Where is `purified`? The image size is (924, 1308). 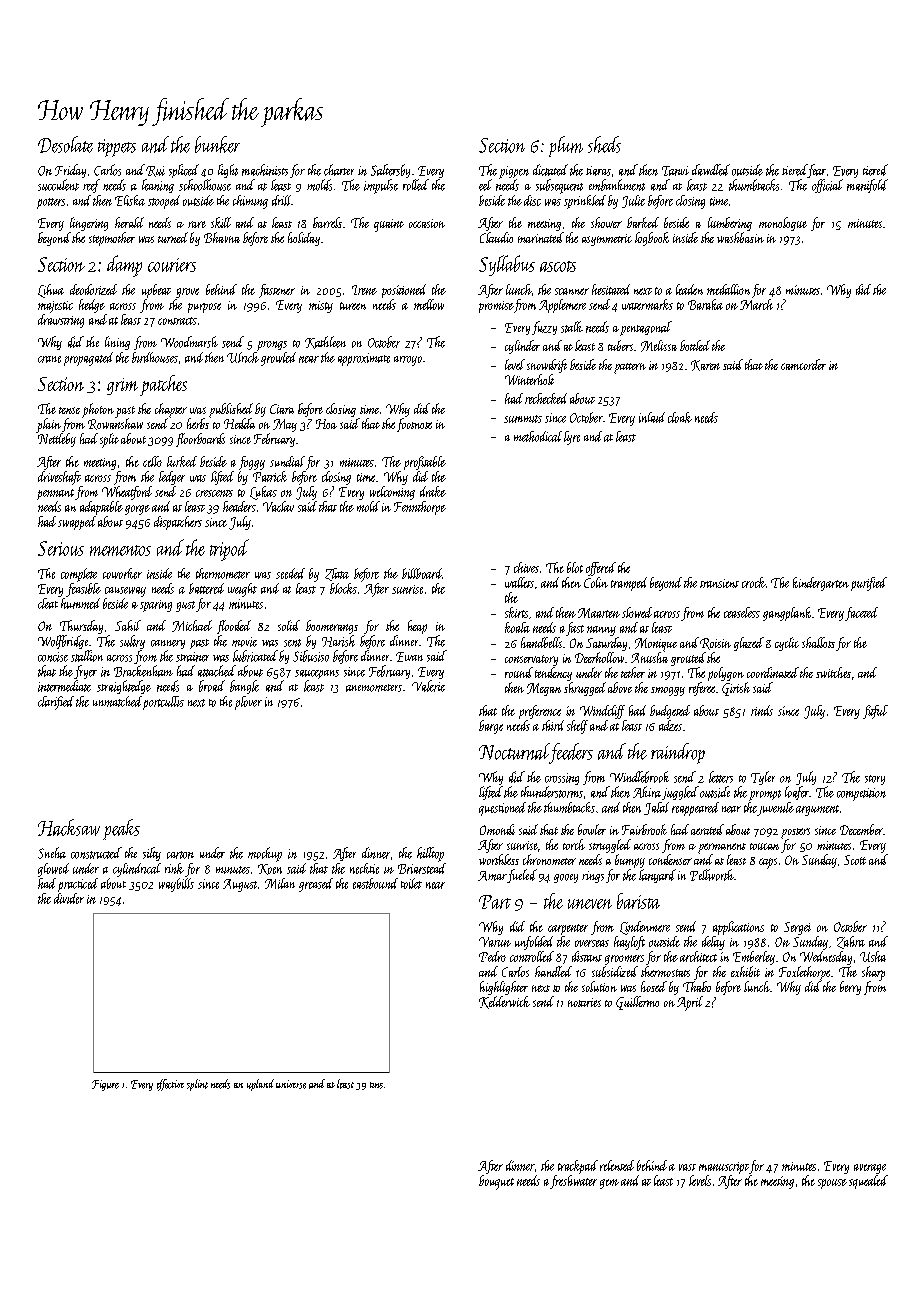 purified is located at coordinates (869, 584).
